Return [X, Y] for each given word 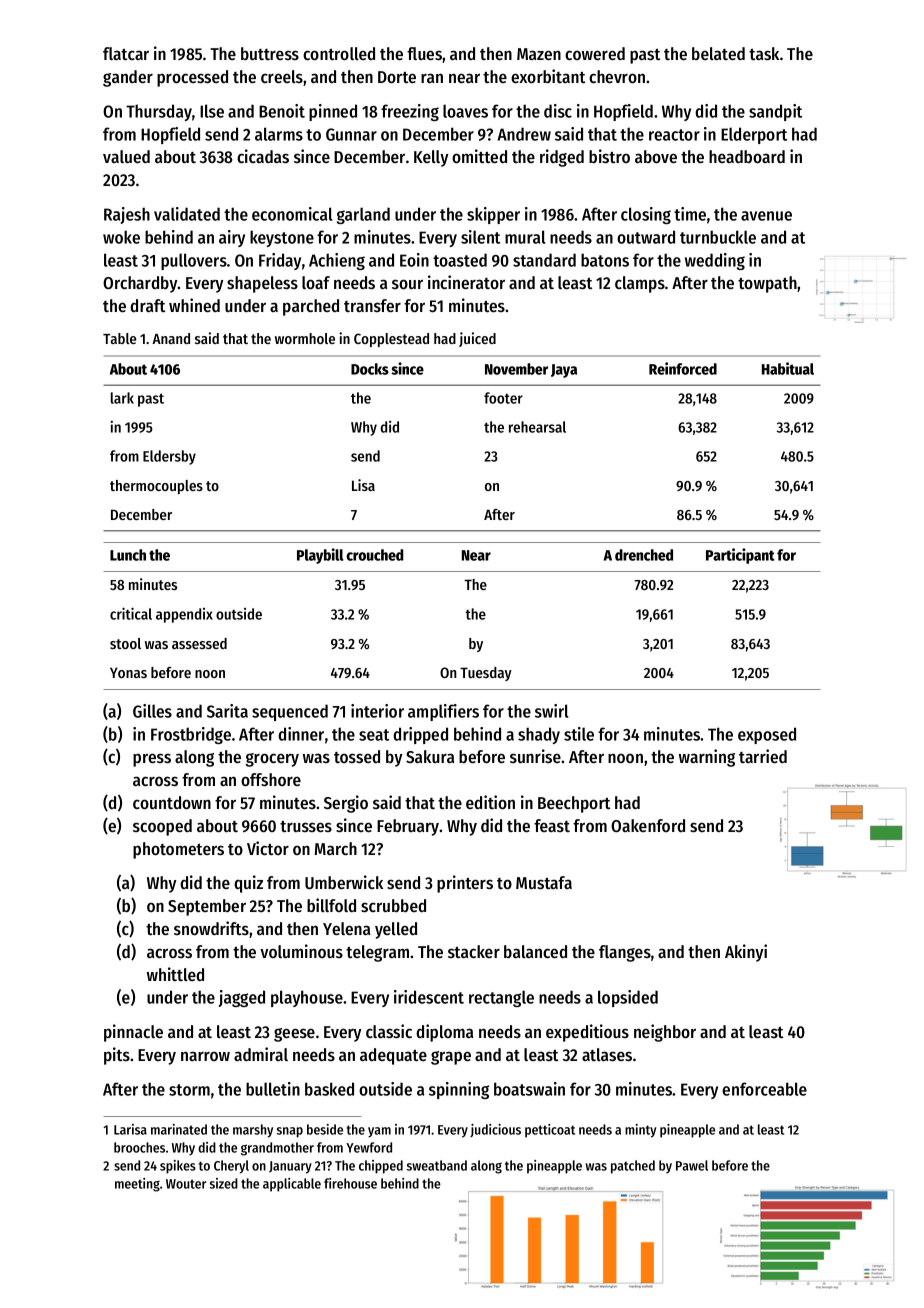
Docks [370, 369]
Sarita [227, 711]
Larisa [130, 1129]
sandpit [775, 112]
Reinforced [683, 368]
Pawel [692, 1165]
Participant [740, 556]
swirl [551, 711]
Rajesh [127, 215]
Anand [171, 338]
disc [558, 111]
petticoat [550, 1131]
